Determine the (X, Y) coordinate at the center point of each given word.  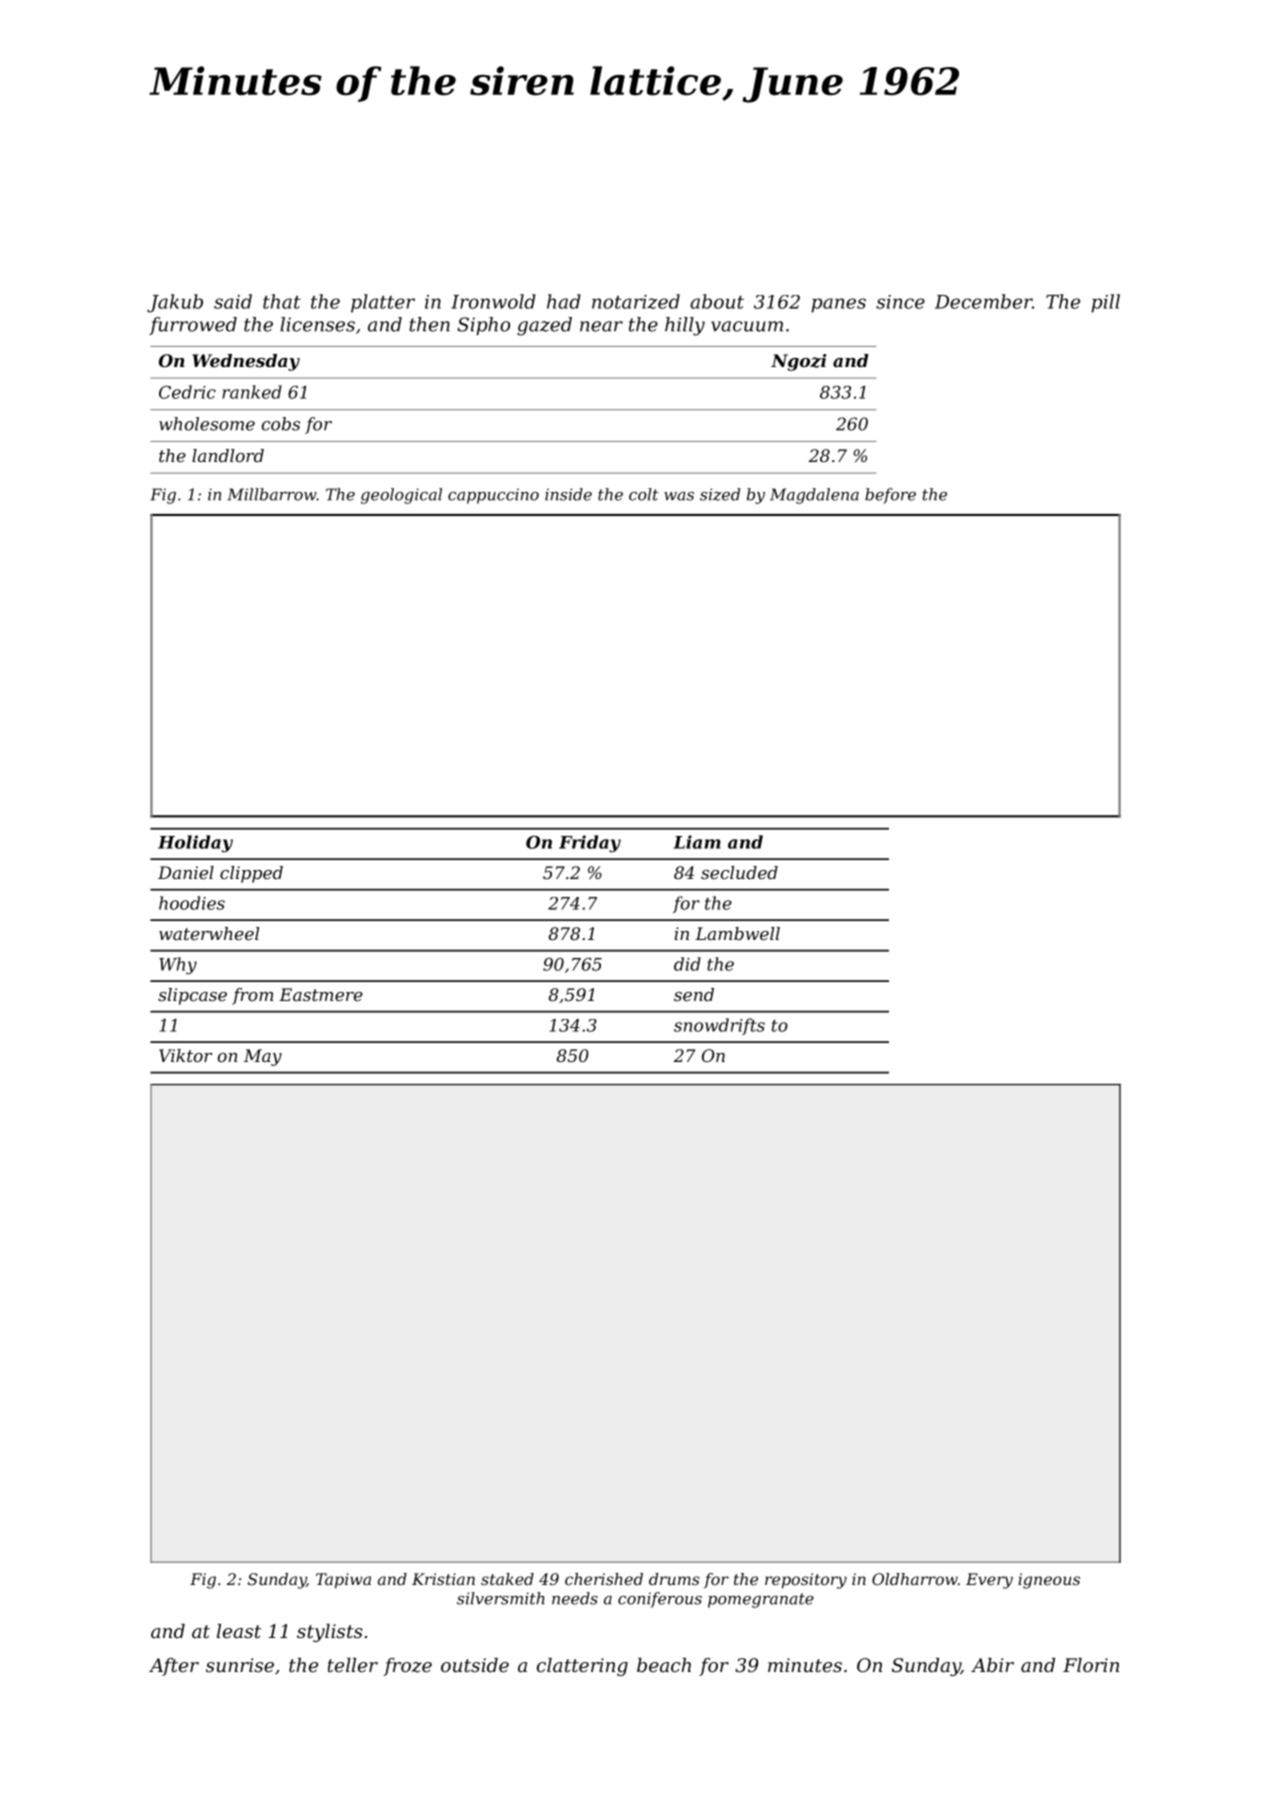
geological (401, 496)
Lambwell (737, 933)
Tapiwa (343, 1581)
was (679, 496)
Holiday (195, 844)
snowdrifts (719, 1026)
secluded (739, 872)
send (694, 994)
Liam (697, 842)
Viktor (185, 1055)
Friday (590, 844)
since (900, 302)
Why (178, 966)
